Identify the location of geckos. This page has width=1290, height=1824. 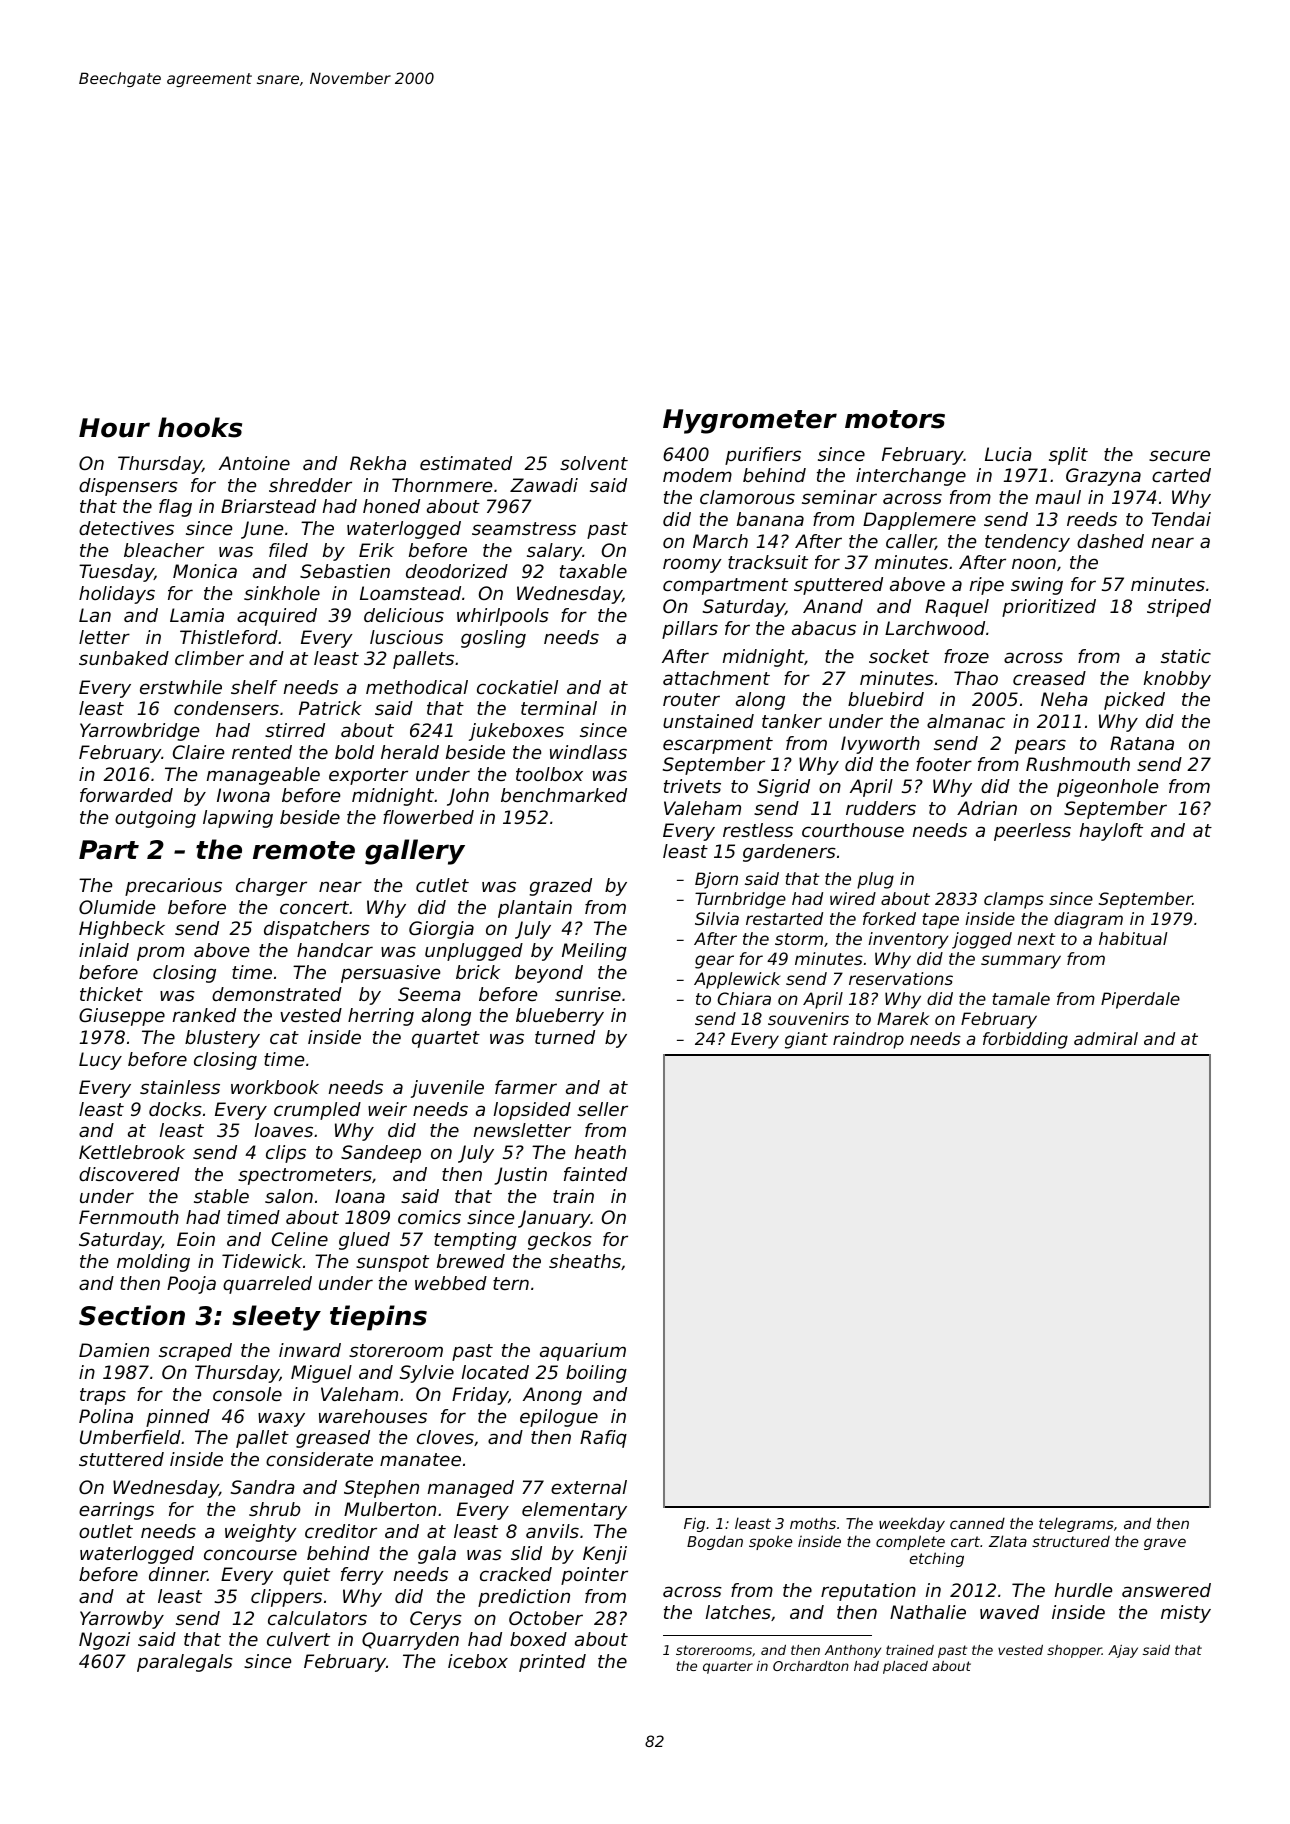
(560, 1241).
